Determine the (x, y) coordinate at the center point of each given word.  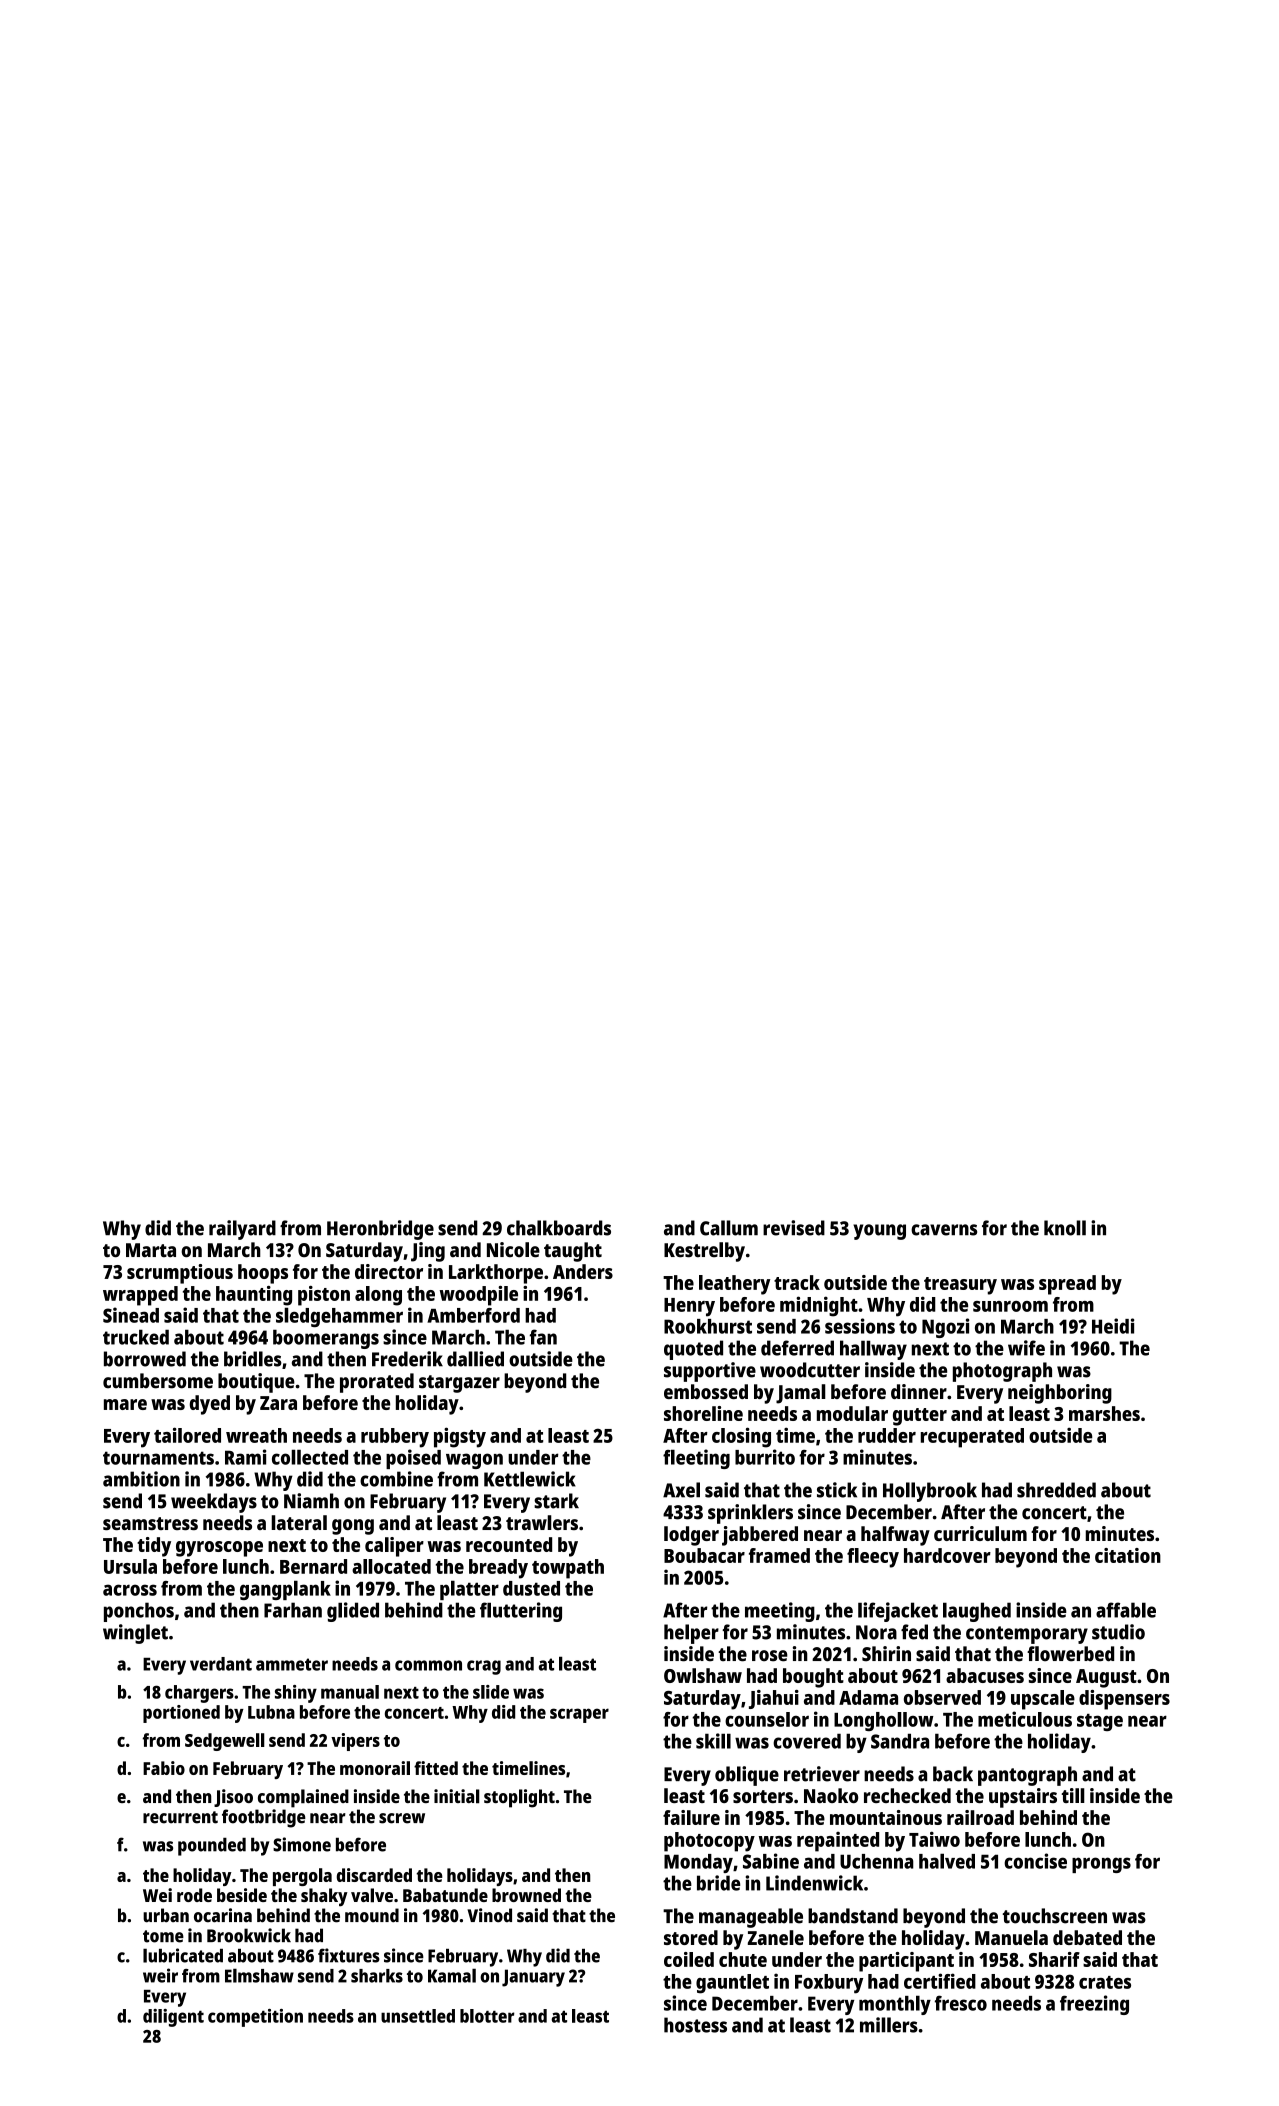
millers (889, 2025)
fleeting (696, 1459)
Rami (246, 1457)
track (797, 1282)
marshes (1104, 1413)
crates (1105, 1982)
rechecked (907, 1795)
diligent (173, 2018)
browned (526, 1895)
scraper (579, 1715)
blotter (487, 2016)
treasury (960, 1286)
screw (402, 1818)
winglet (135, 1634)
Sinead (131, 1315)
